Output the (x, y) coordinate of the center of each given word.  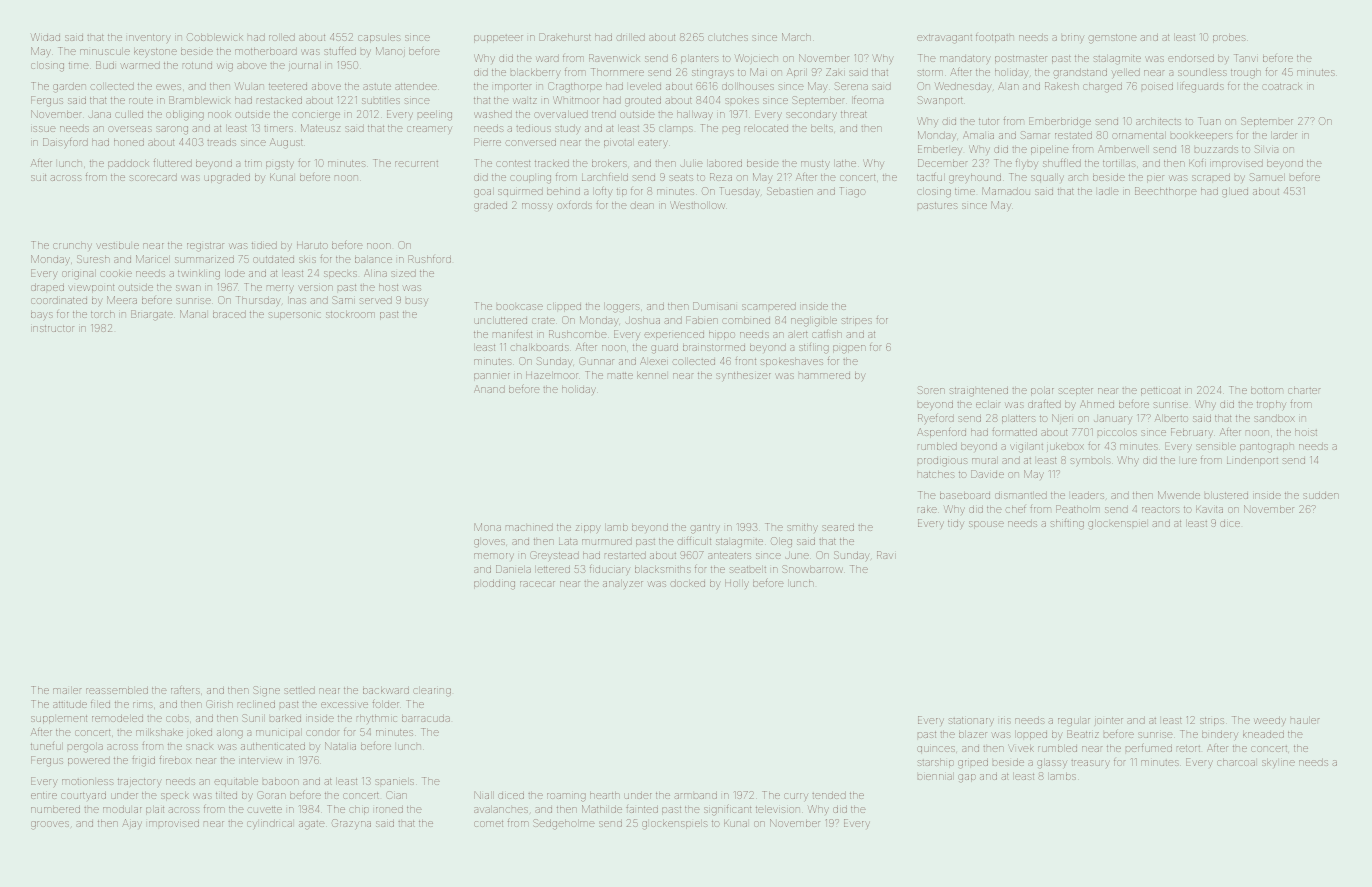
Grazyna (351, 824)
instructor (53, 328)
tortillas (1119, 163)
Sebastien (790, 191)
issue (44, 129)
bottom (1267, 390)
